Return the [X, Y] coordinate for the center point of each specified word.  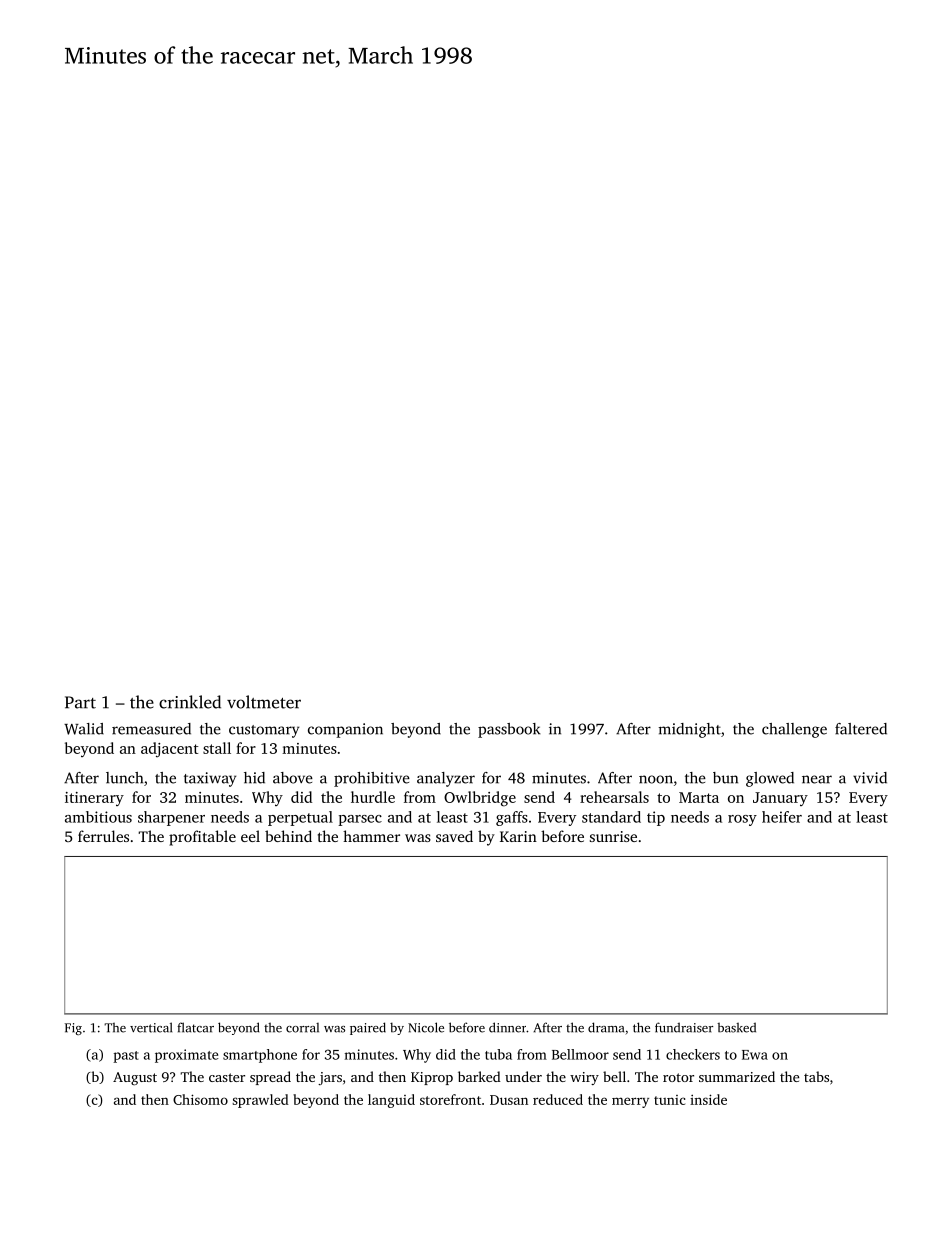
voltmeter [264, 702]
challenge [794, 730]
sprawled [260, 1101]
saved [454, 836]
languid [391, 1101]
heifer [782, 817]
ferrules [103, 836]
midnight [690, 730]
